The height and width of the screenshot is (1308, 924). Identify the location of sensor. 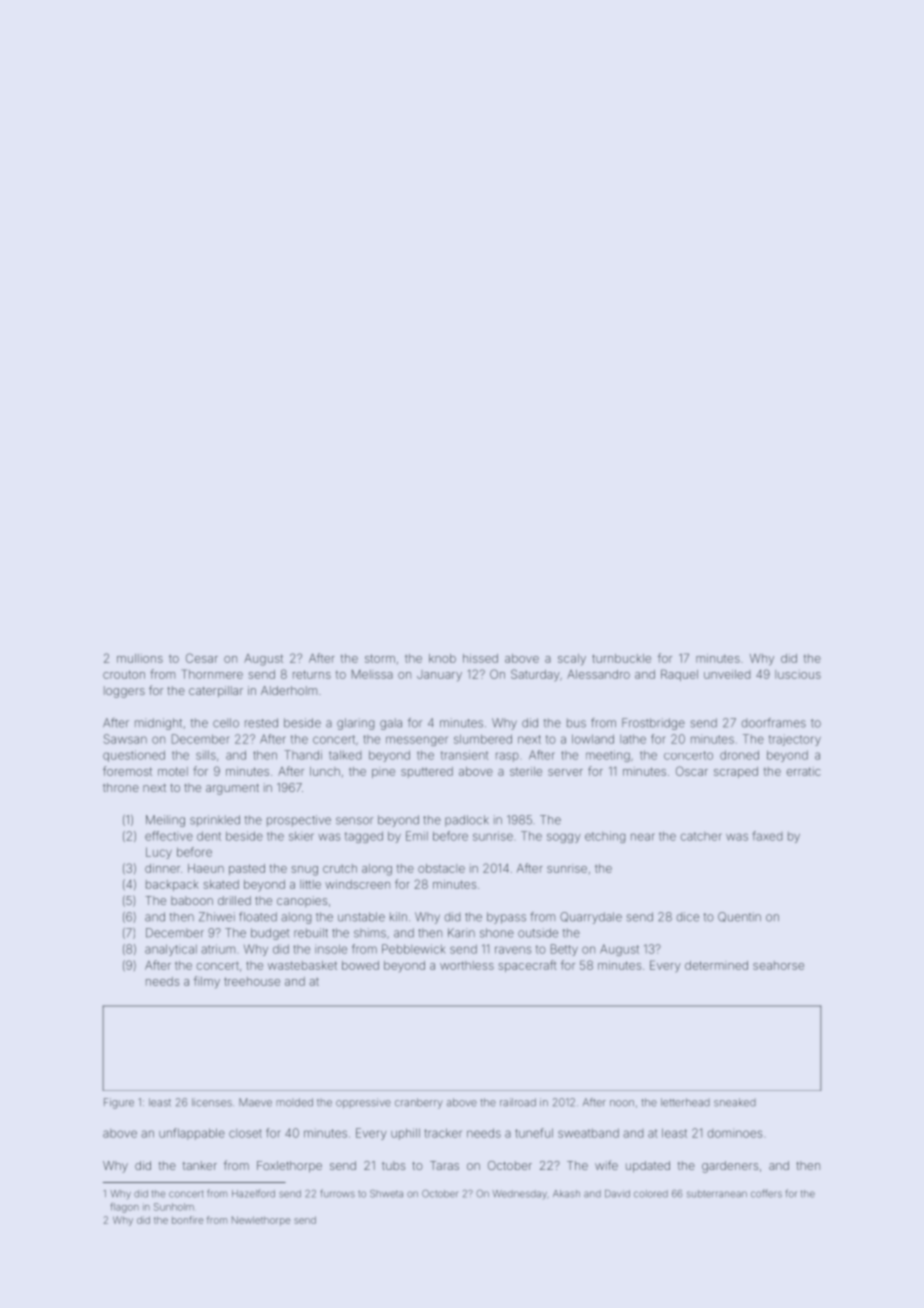
(354, 821).
